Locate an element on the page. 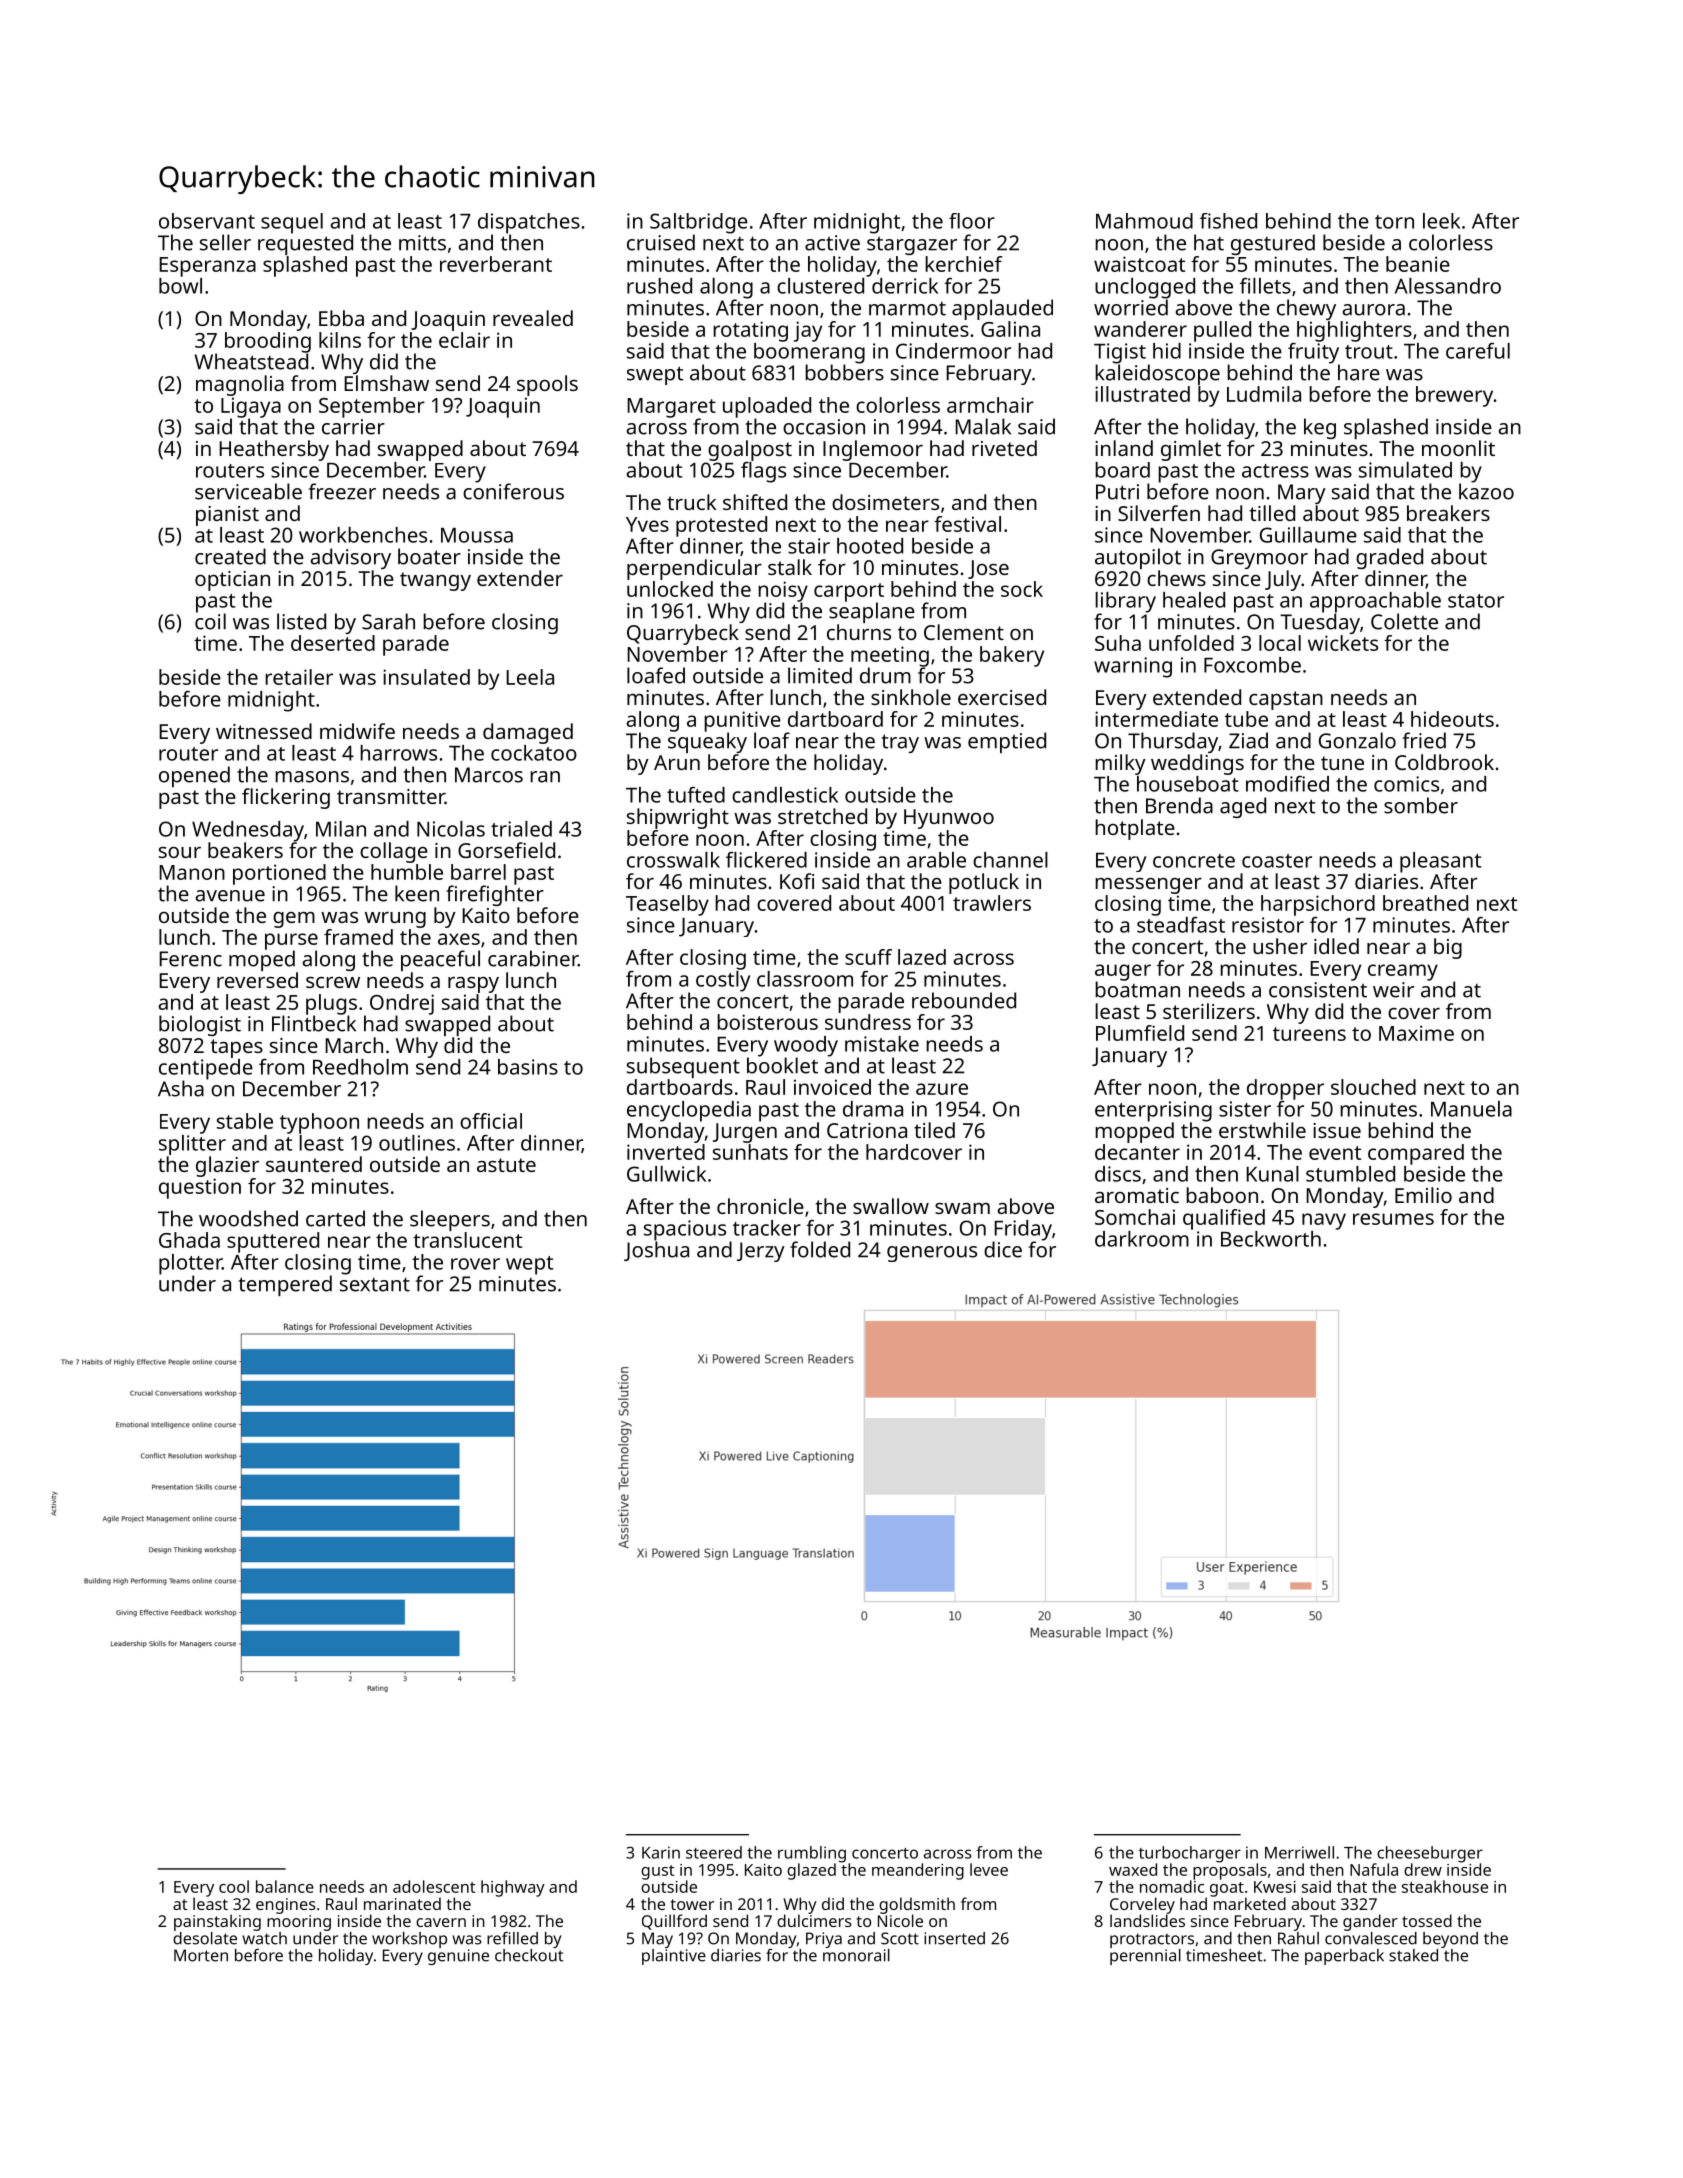 This document has height=2178, width=1683. tracker is located at coordinates (767, 1228).
